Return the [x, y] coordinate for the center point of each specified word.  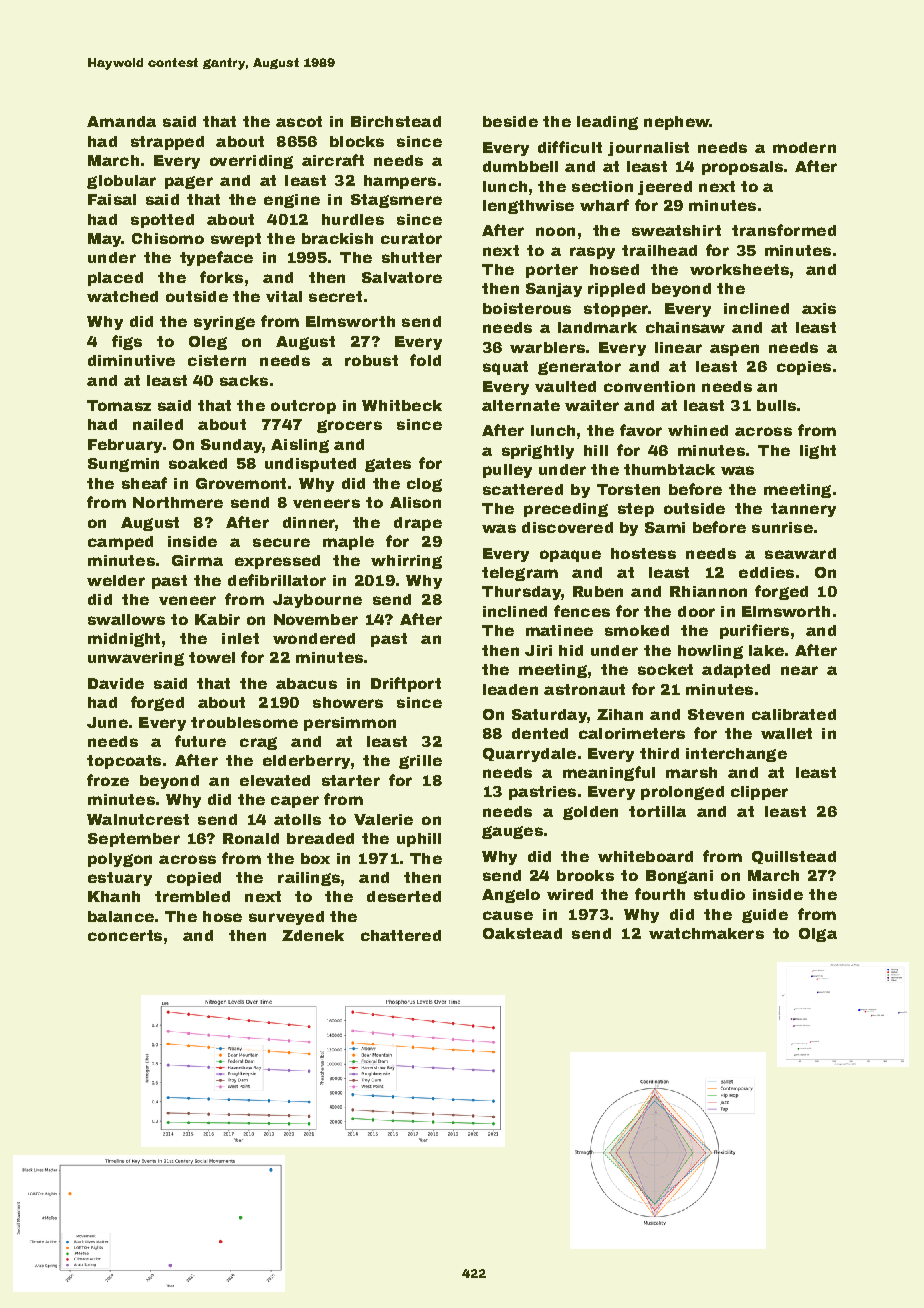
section [602, 186]
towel [212, 657]
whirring [406, 562]
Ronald [251, 838]
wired [570, 894]
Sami [665, 527]
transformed [784, 230]
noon [555, 231]
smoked [637, 630]
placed [115, 279]
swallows [126, 619]
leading [607, 123]
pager [189, 182]
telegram [520, 574]
